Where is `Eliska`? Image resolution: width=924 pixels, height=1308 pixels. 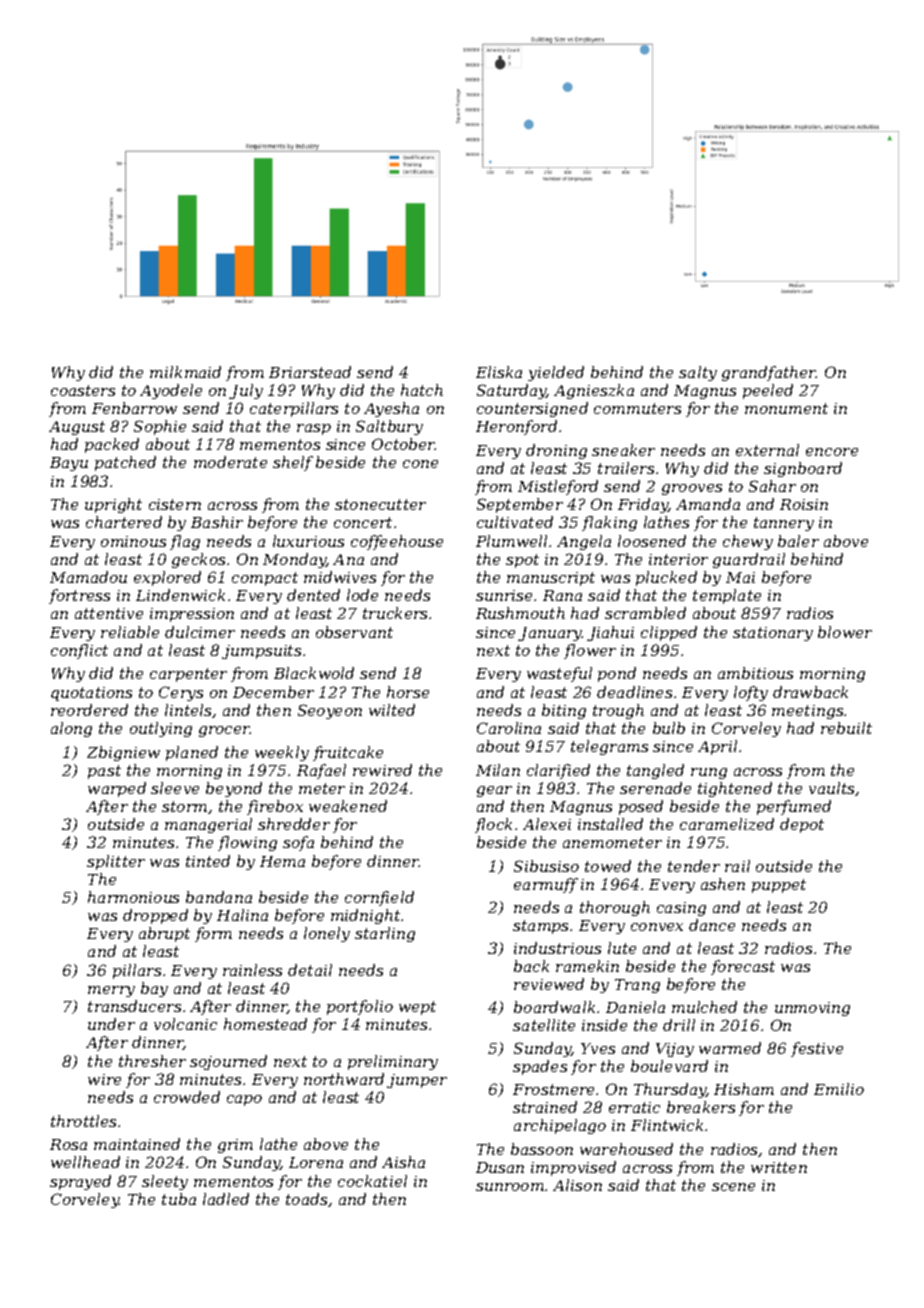 Eliska is located at coordinates (499, 372).
